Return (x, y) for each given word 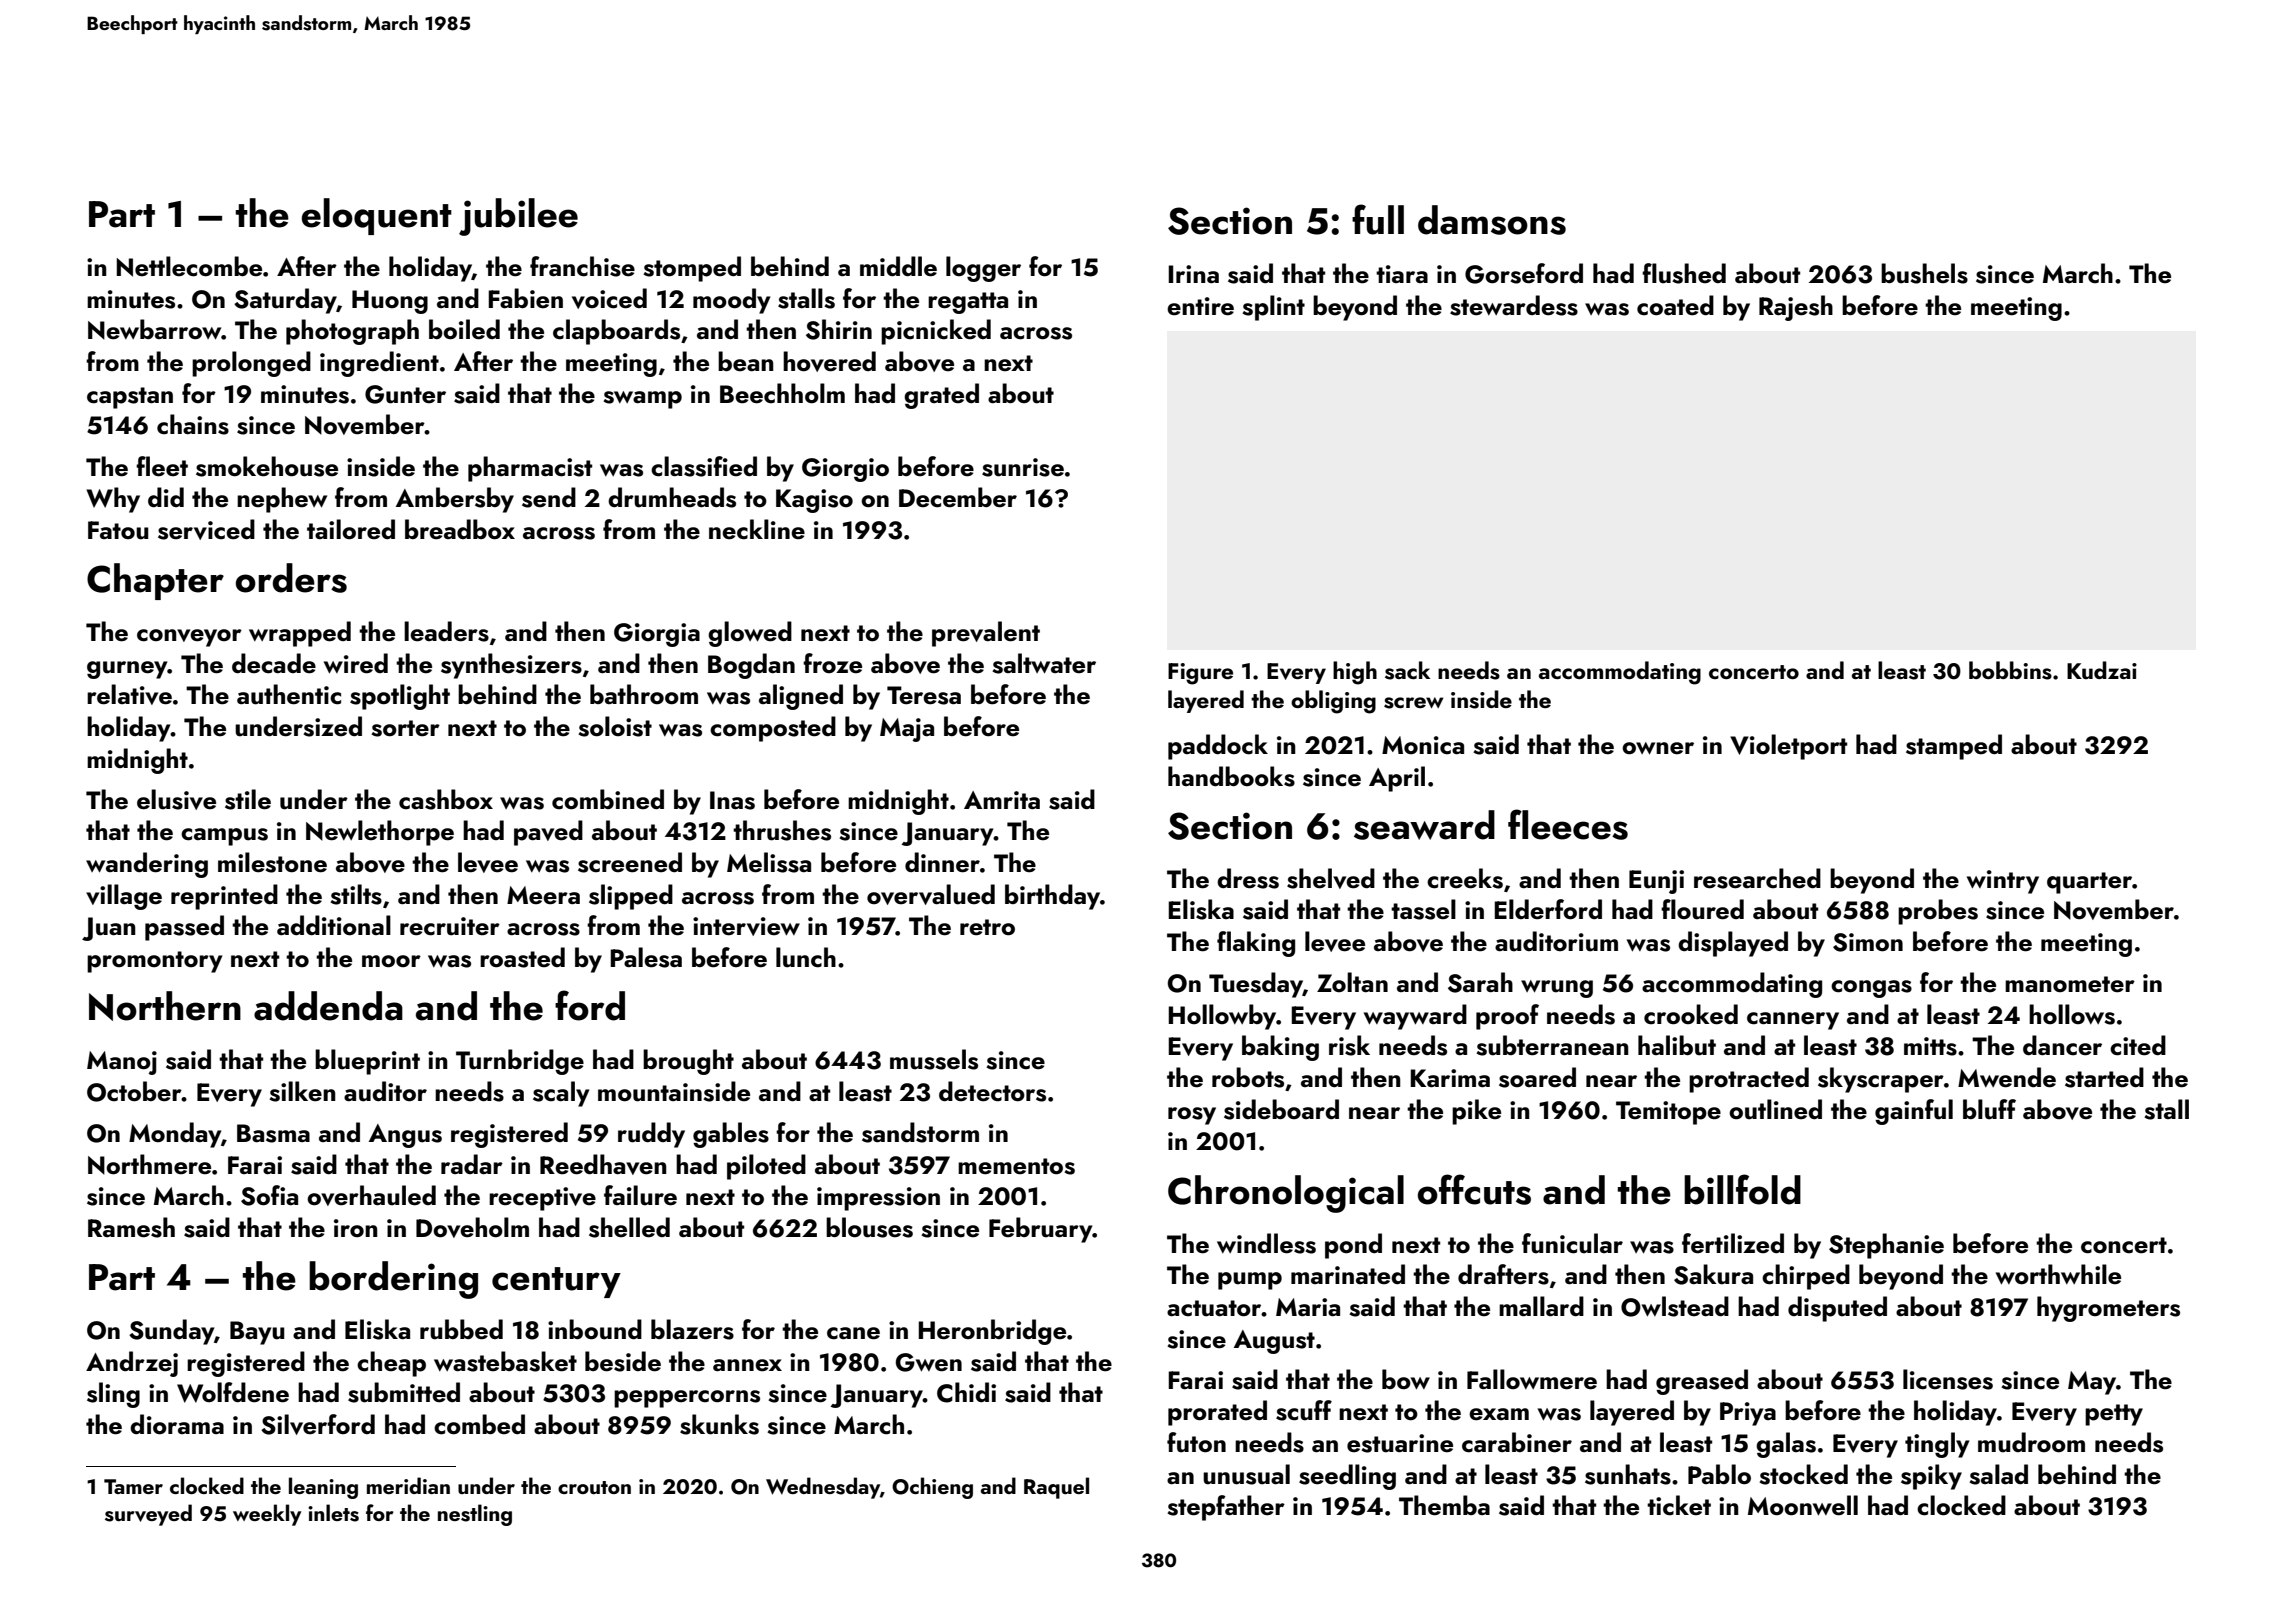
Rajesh (1796, 308)
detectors (992, 1091)
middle (898, 266)
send (549, 497)
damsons (1492, 220)
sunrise (1023, 467)
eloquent (377, 216)
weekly (267, 1515)
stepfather (1226, 1508)
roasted (522, 957)
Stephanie (1886, 1246)
